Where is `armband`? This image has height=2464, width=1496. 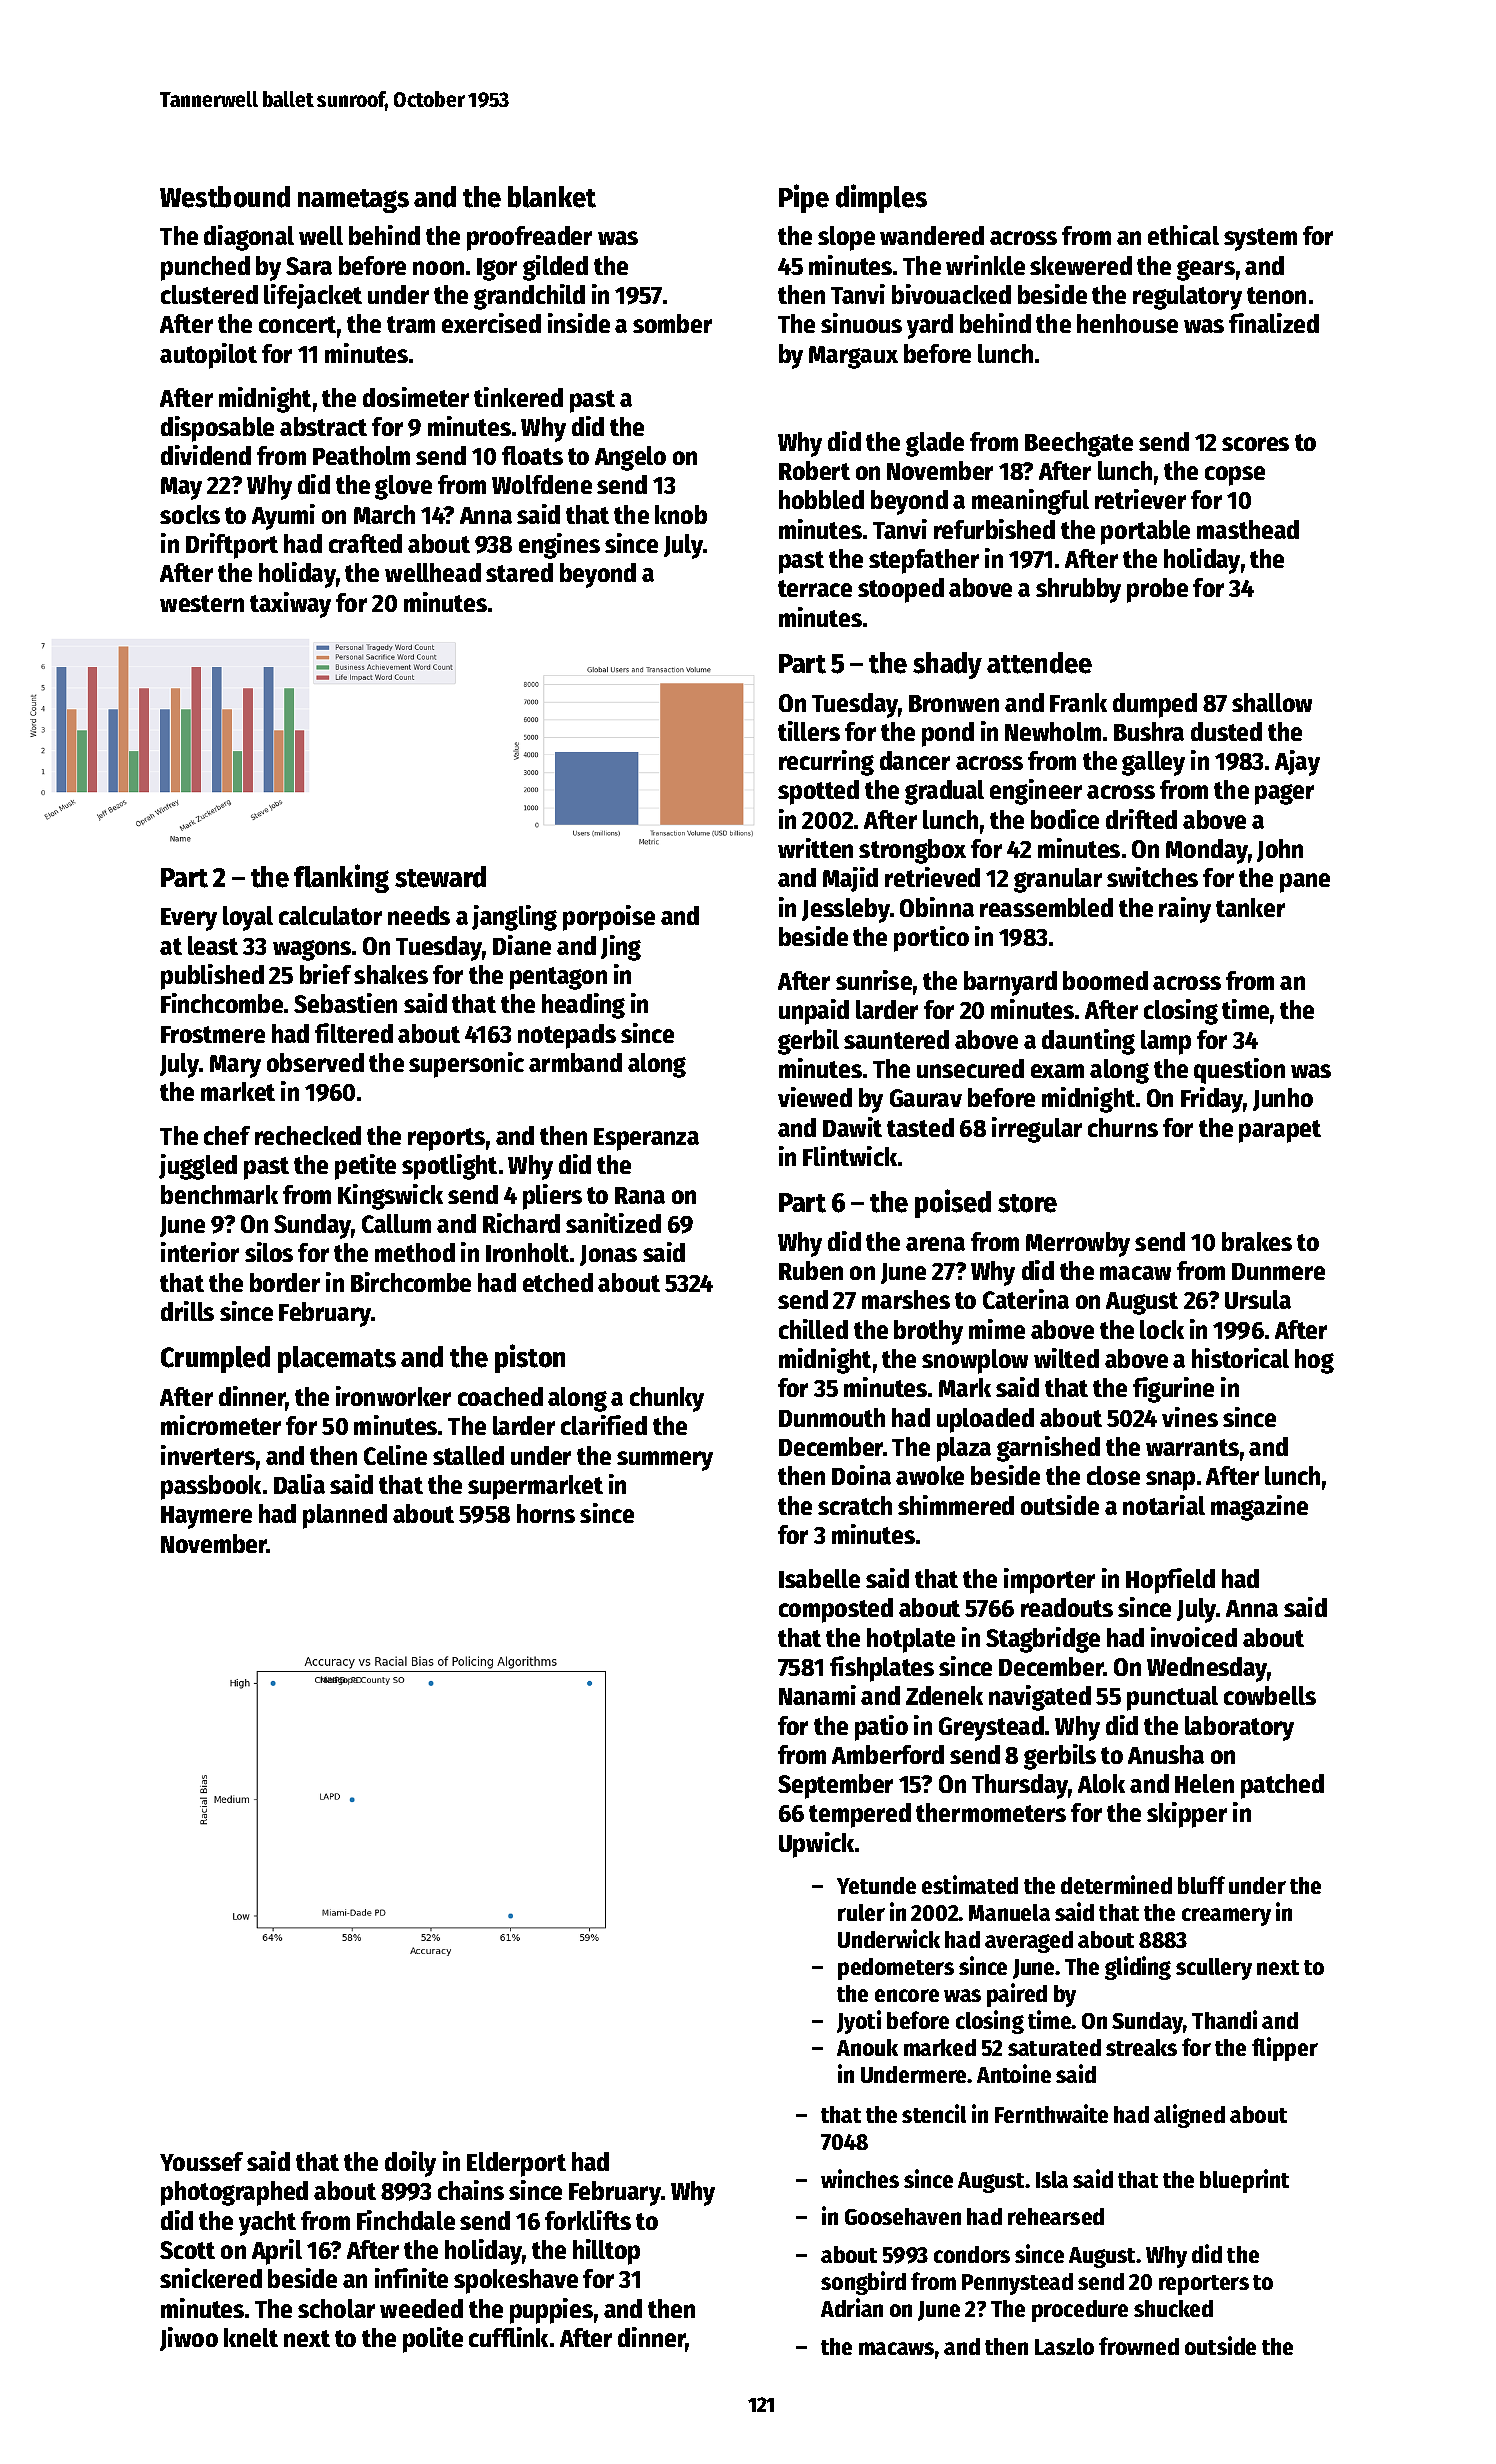
armband is located at coordinates (575, 1062).
